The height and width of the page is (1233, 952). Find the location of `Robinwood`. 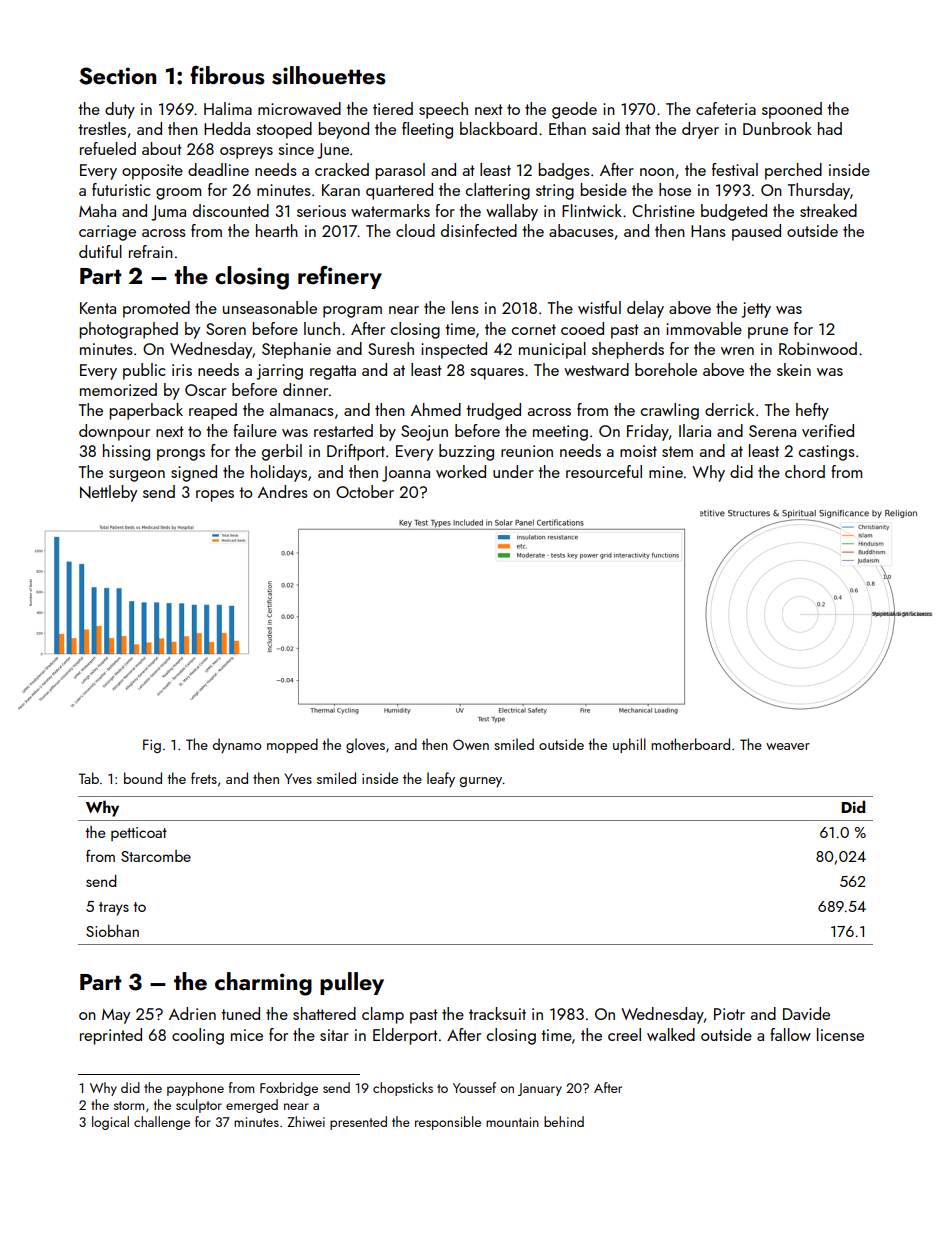

Robinwood is located at coordinates (818, 348).
